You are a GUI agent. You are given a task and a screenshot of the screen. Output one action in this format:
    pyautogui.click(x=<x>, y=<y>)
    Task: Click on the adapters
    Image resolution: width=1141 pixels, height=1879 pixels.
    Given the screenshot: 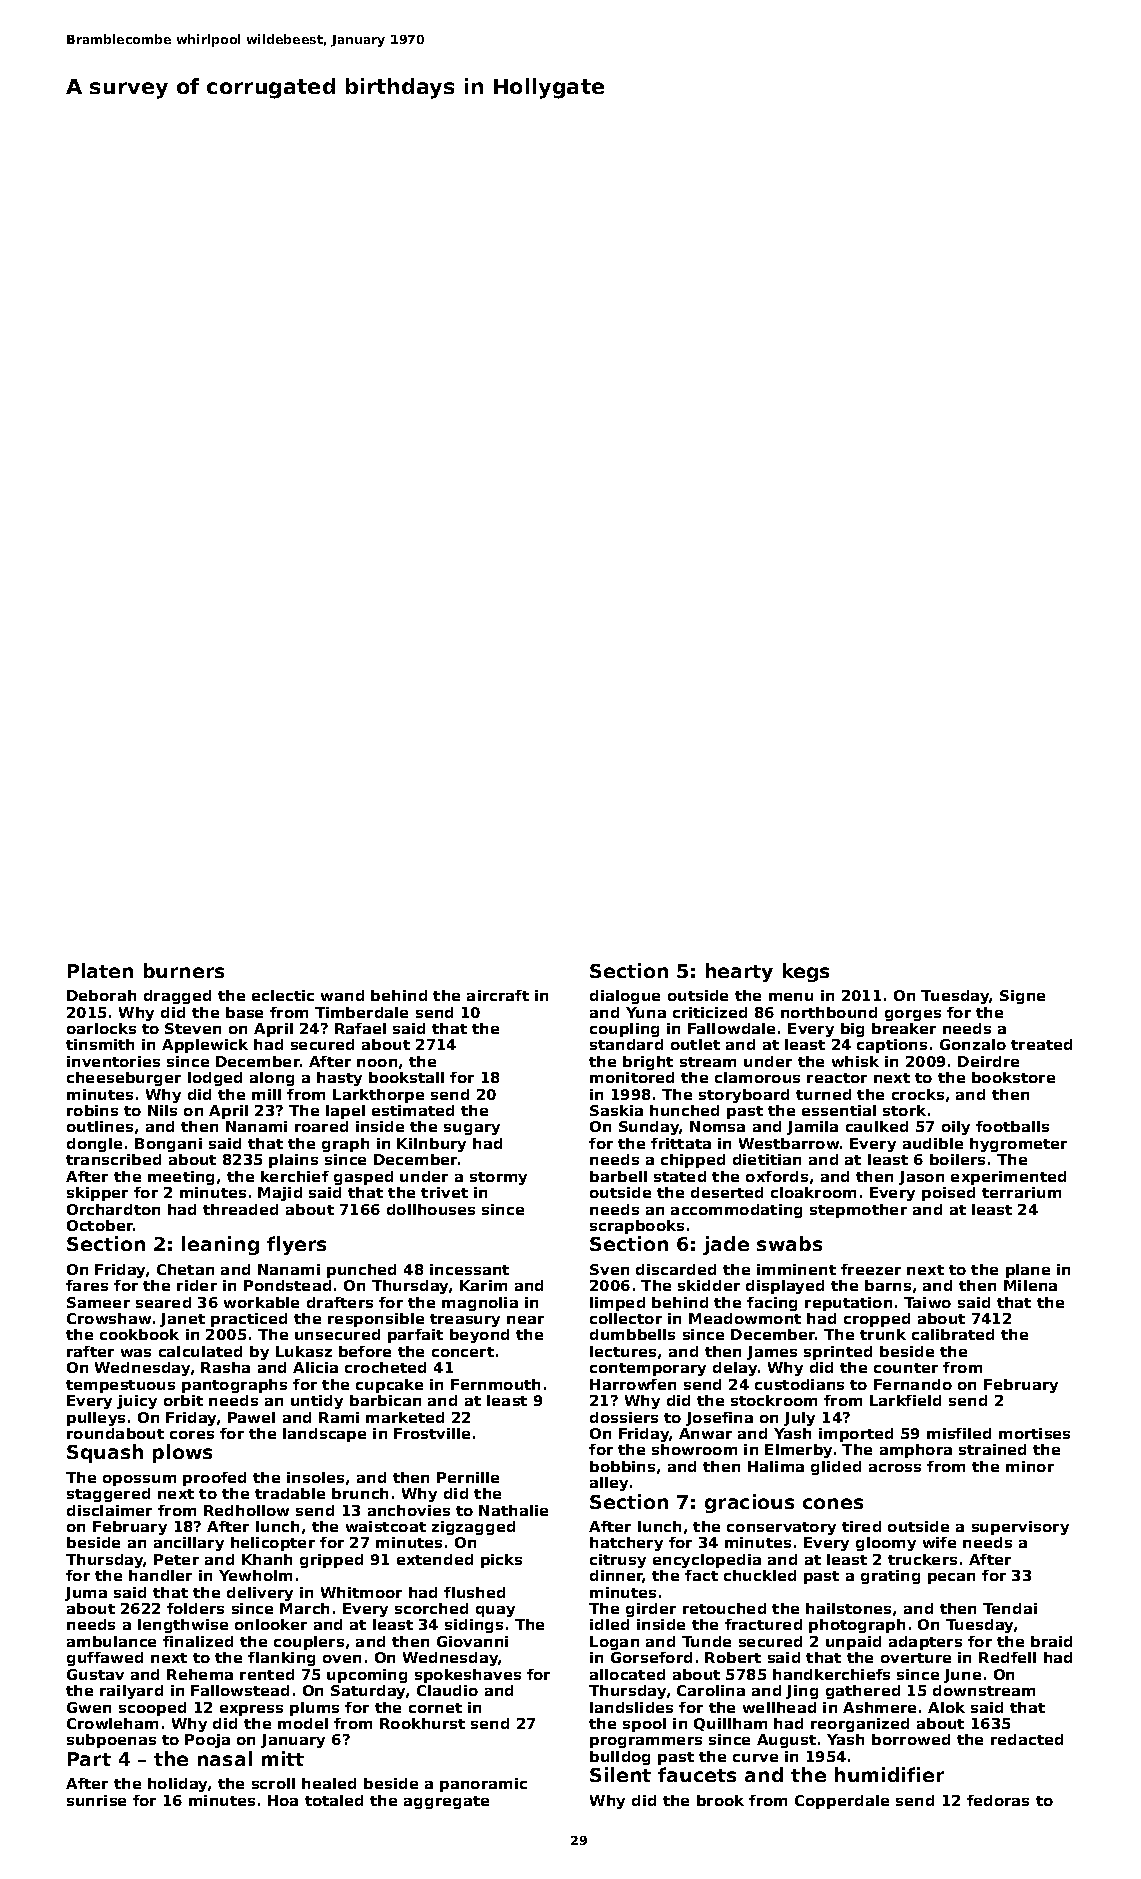 What is the action you would take?
    pyautogui.click(x=925, y=1643)
